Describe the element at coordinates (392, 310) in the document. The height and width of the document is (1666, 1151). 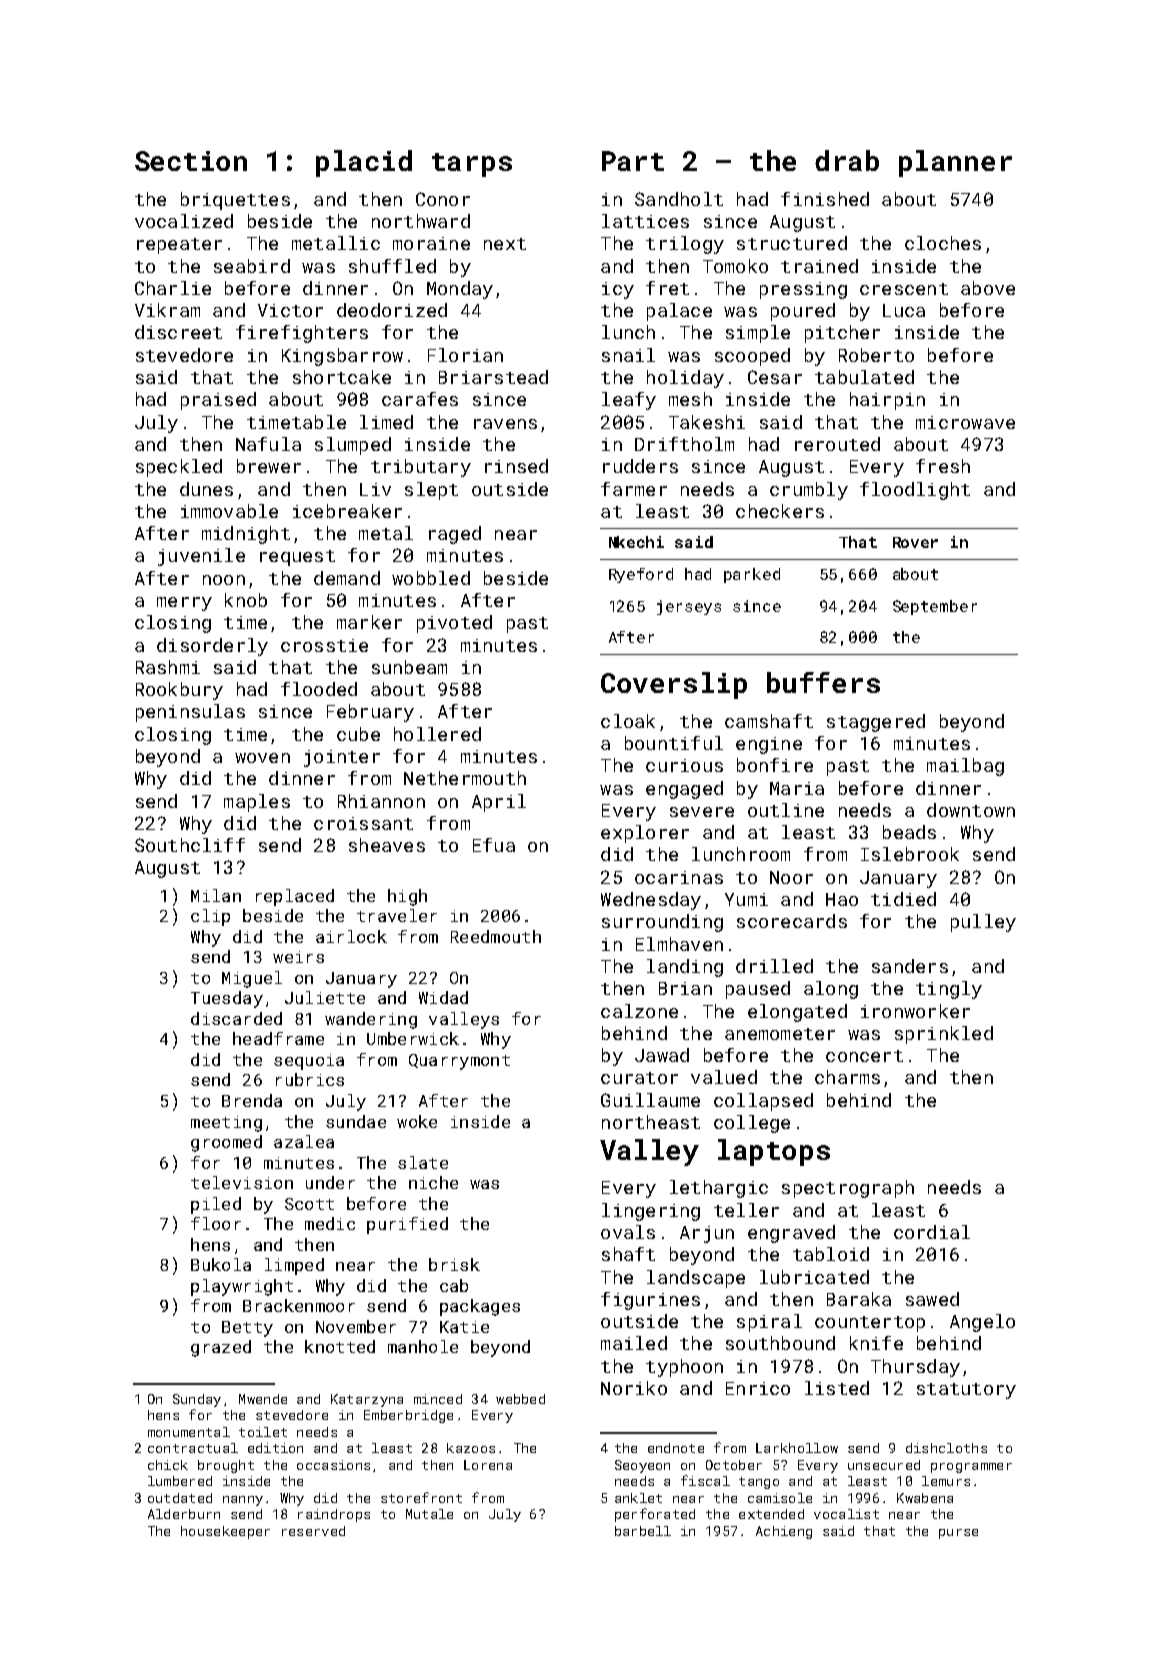
I see `deodorized` at that location.
